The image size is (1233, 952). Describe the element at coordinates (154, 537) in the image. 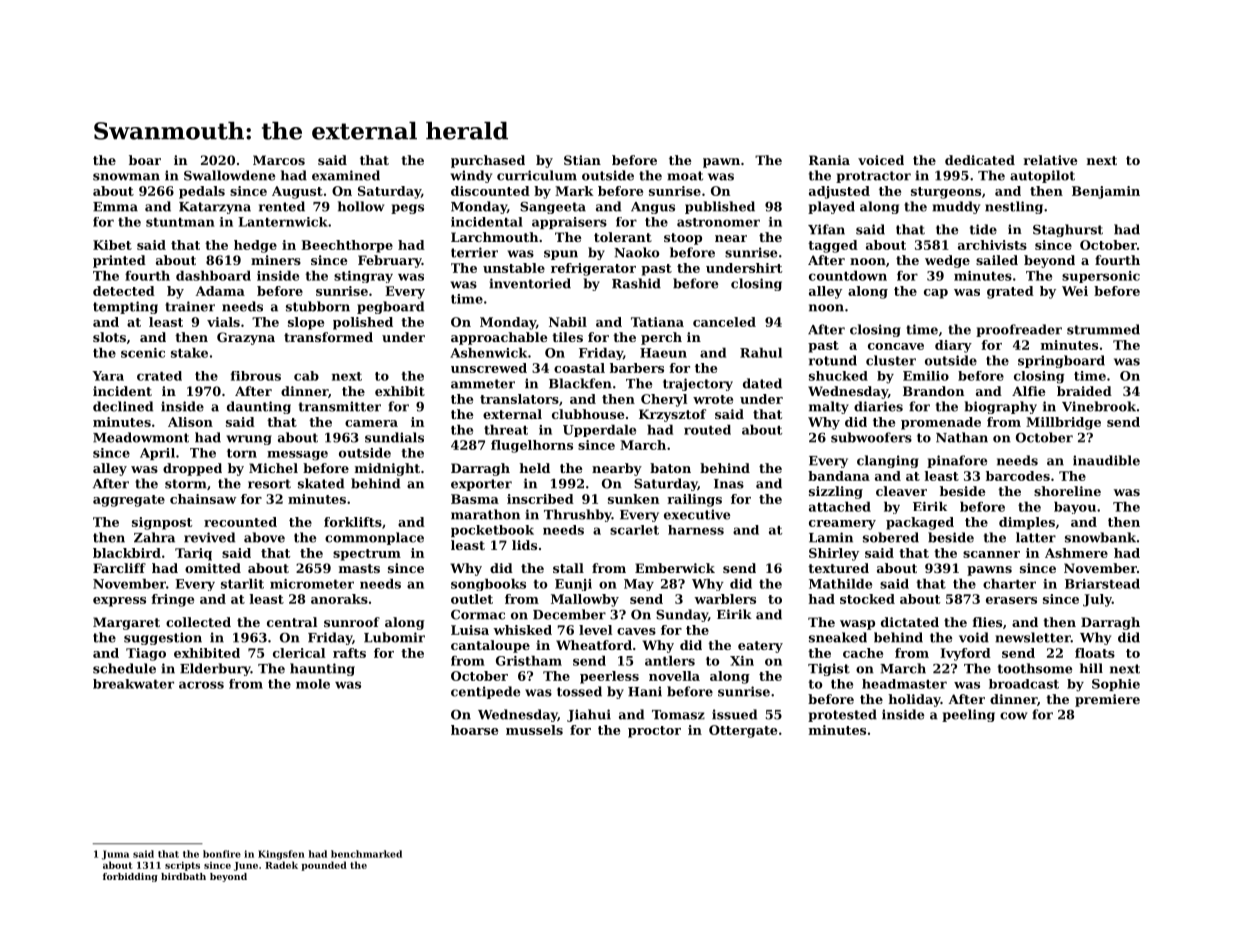

I see `Zahra` at that location.
